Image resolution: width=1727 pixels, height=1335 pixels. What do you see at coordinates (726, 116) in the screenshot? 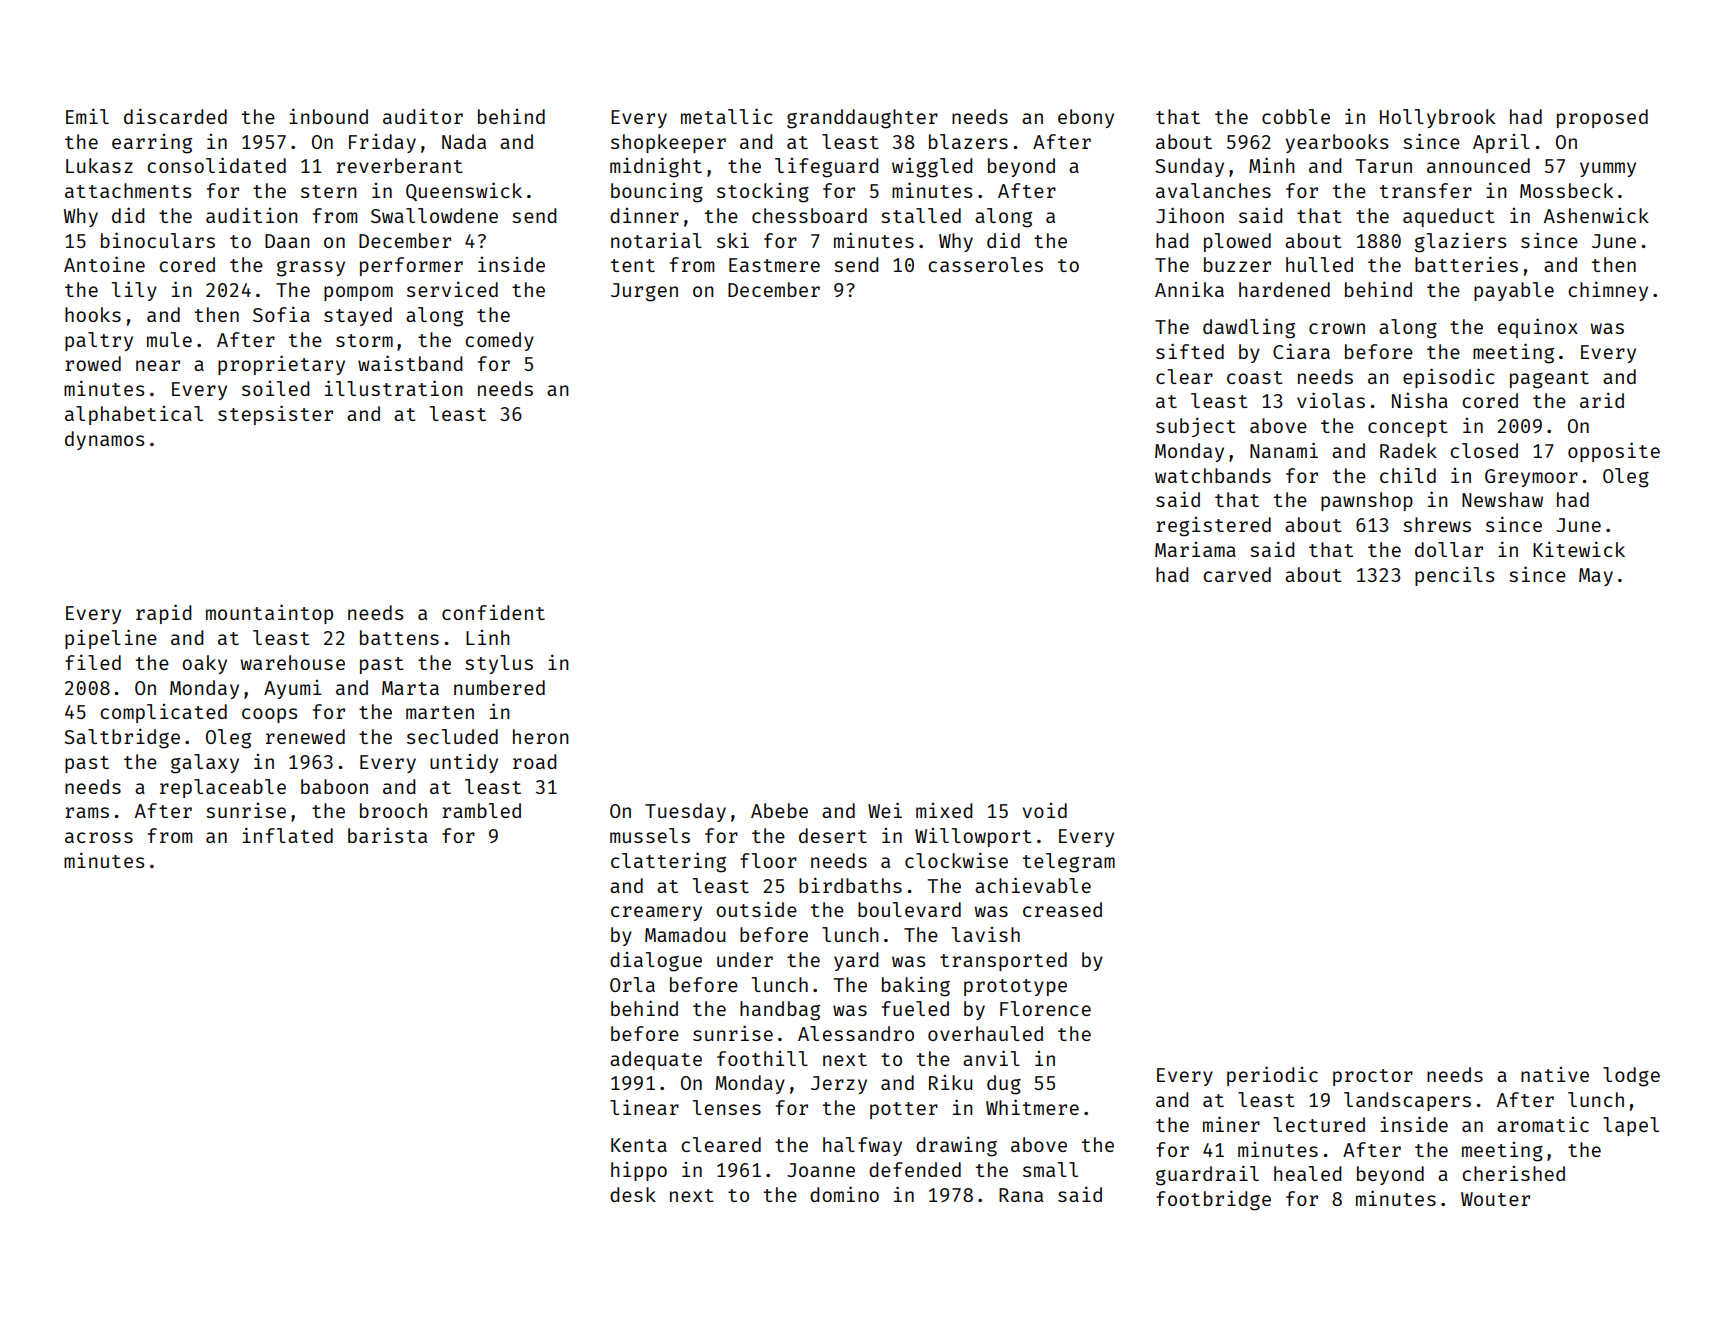
I see `metallic` at bounding box center [726, 116].
